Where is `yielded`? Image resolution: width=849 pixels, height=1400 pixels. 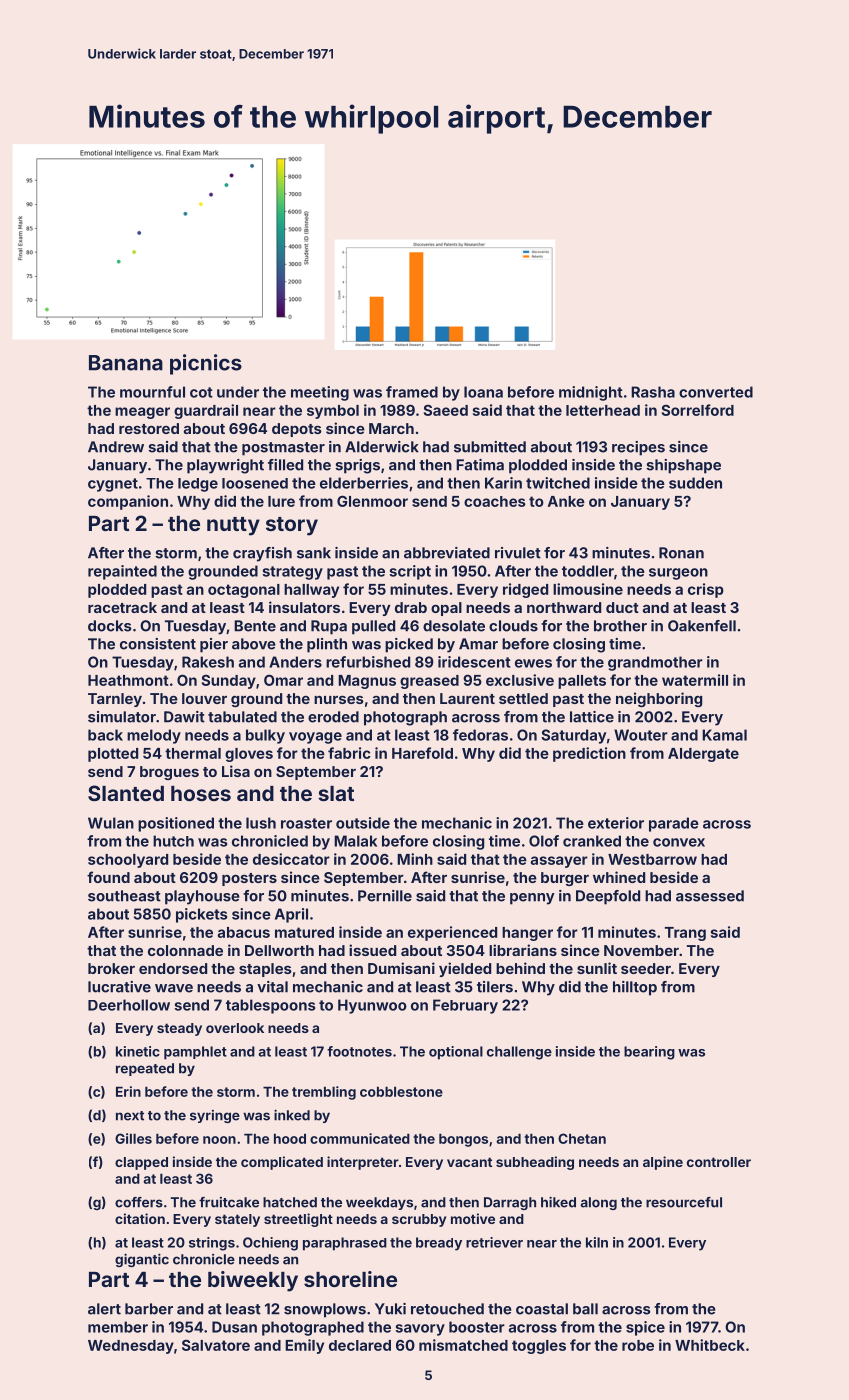
yielded is located at coordinates (465, 969).
